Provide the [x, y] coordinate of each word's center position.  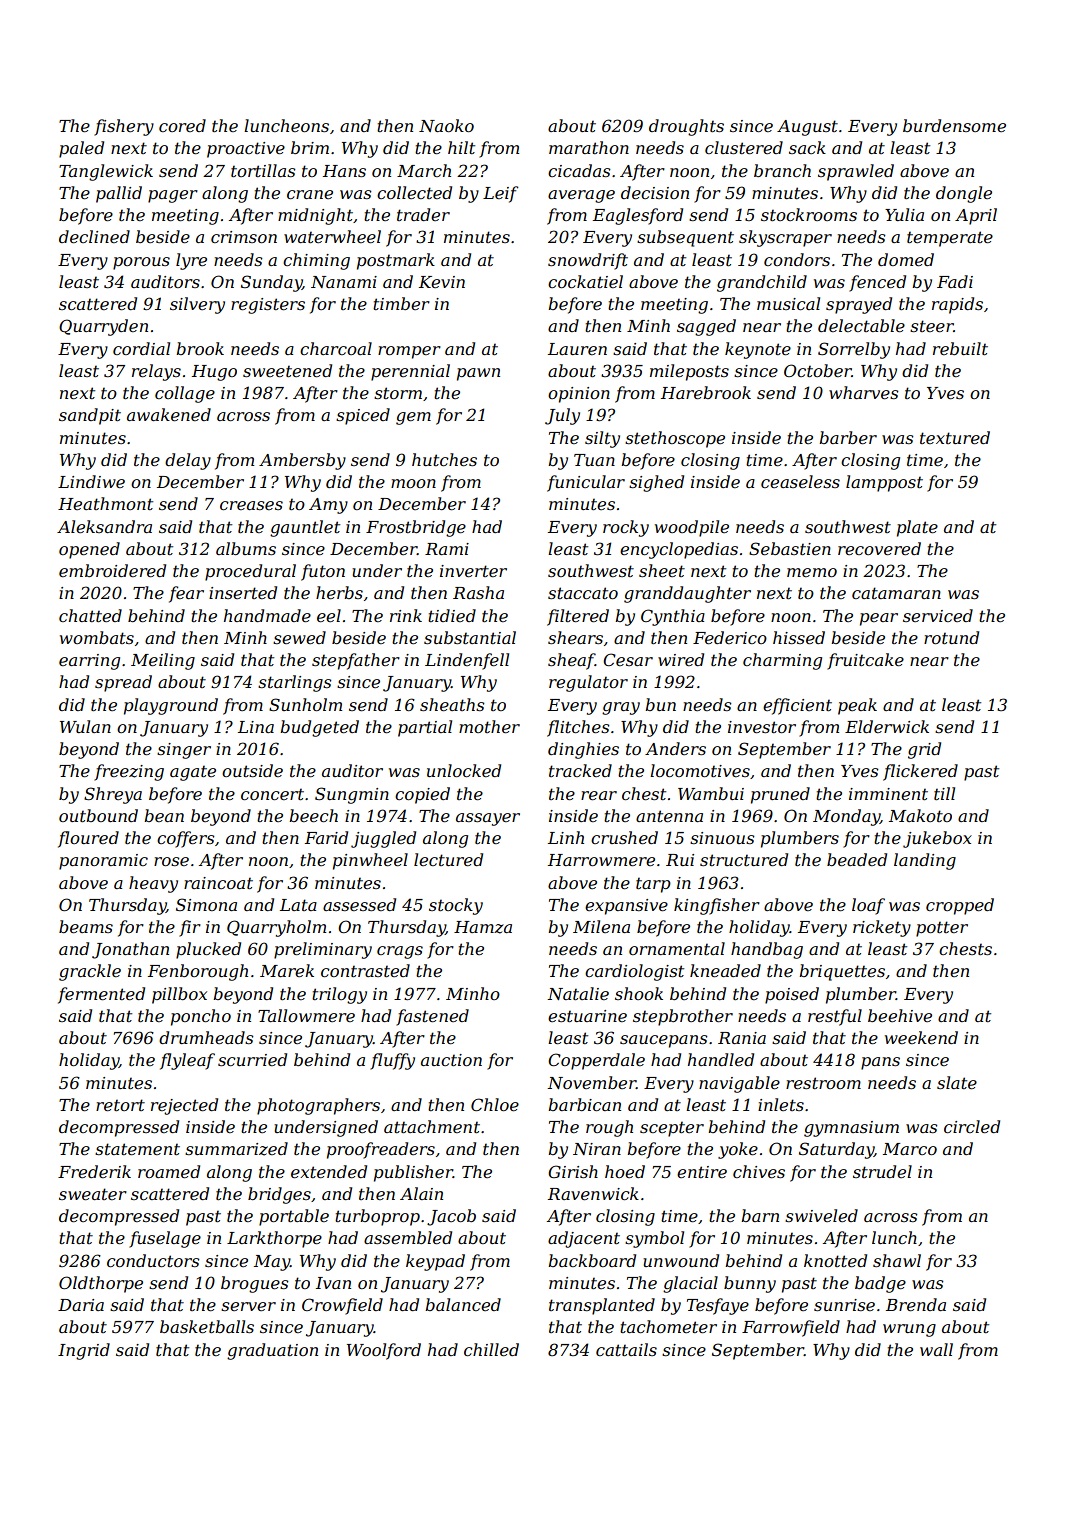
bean [164, 815]
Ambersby [302, 461]
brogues [254, 1284]
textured [955, 437]
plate [917, 528]
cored [182, 125]
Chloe [495, 1104]
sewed [299, 637]
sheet [662, 570]
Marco [910, 1149]
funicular [586, 483]
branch [782, 170]
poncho [201, 1017]
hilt [461, 147]
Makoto [920, 815]
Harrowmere [601, 860]
